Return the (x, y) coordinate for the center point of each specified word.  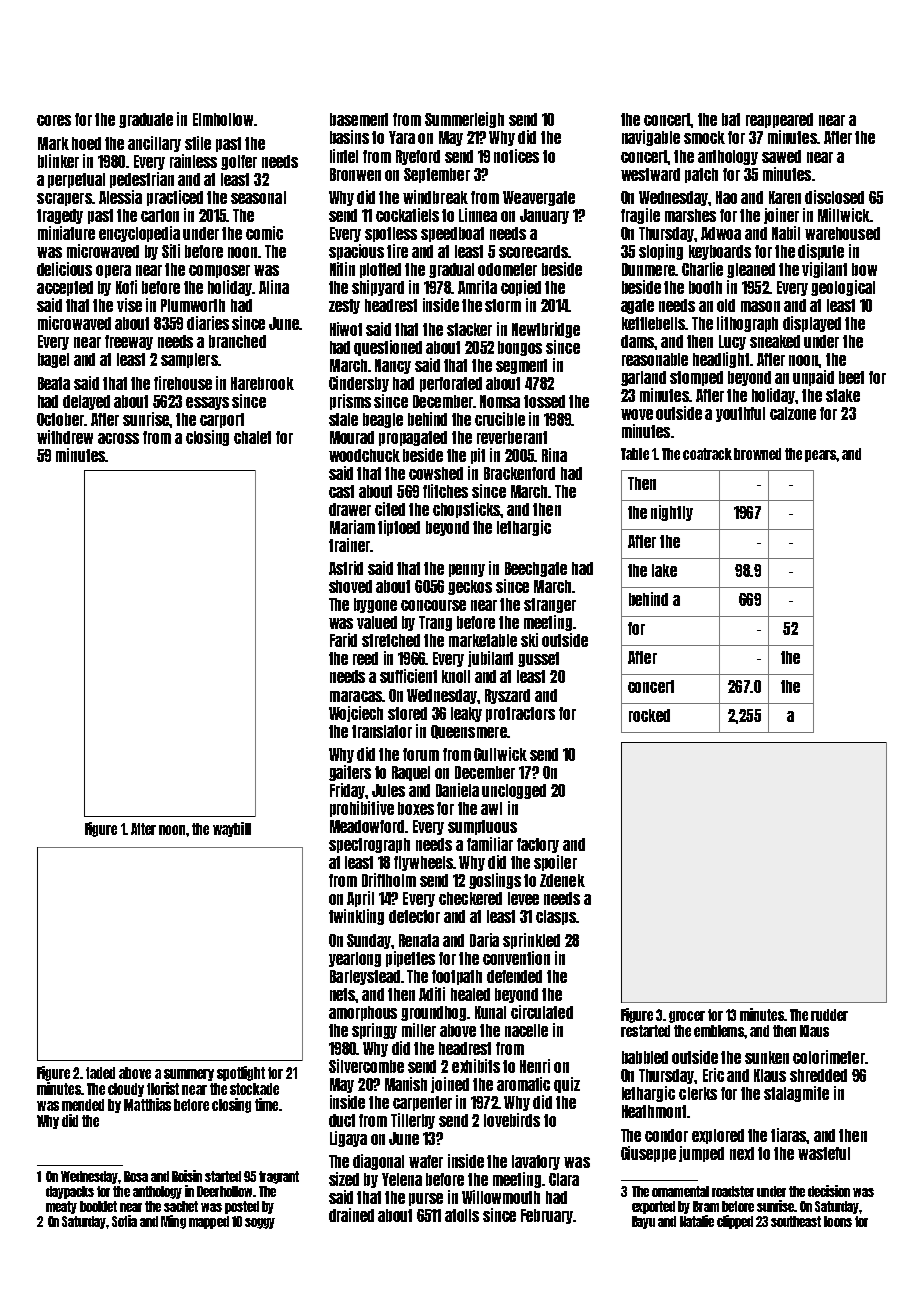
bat (731, 119)
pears (820, 456)
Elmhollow (223, 119)
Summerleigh (464, 120)
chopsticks (467, 510)
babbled (645, 1057)
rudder (829, 1015)
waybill (232, 829)
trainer (349, 545)
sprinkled (531, 941)
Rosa (136, 1176)
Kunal (490, 1012)
